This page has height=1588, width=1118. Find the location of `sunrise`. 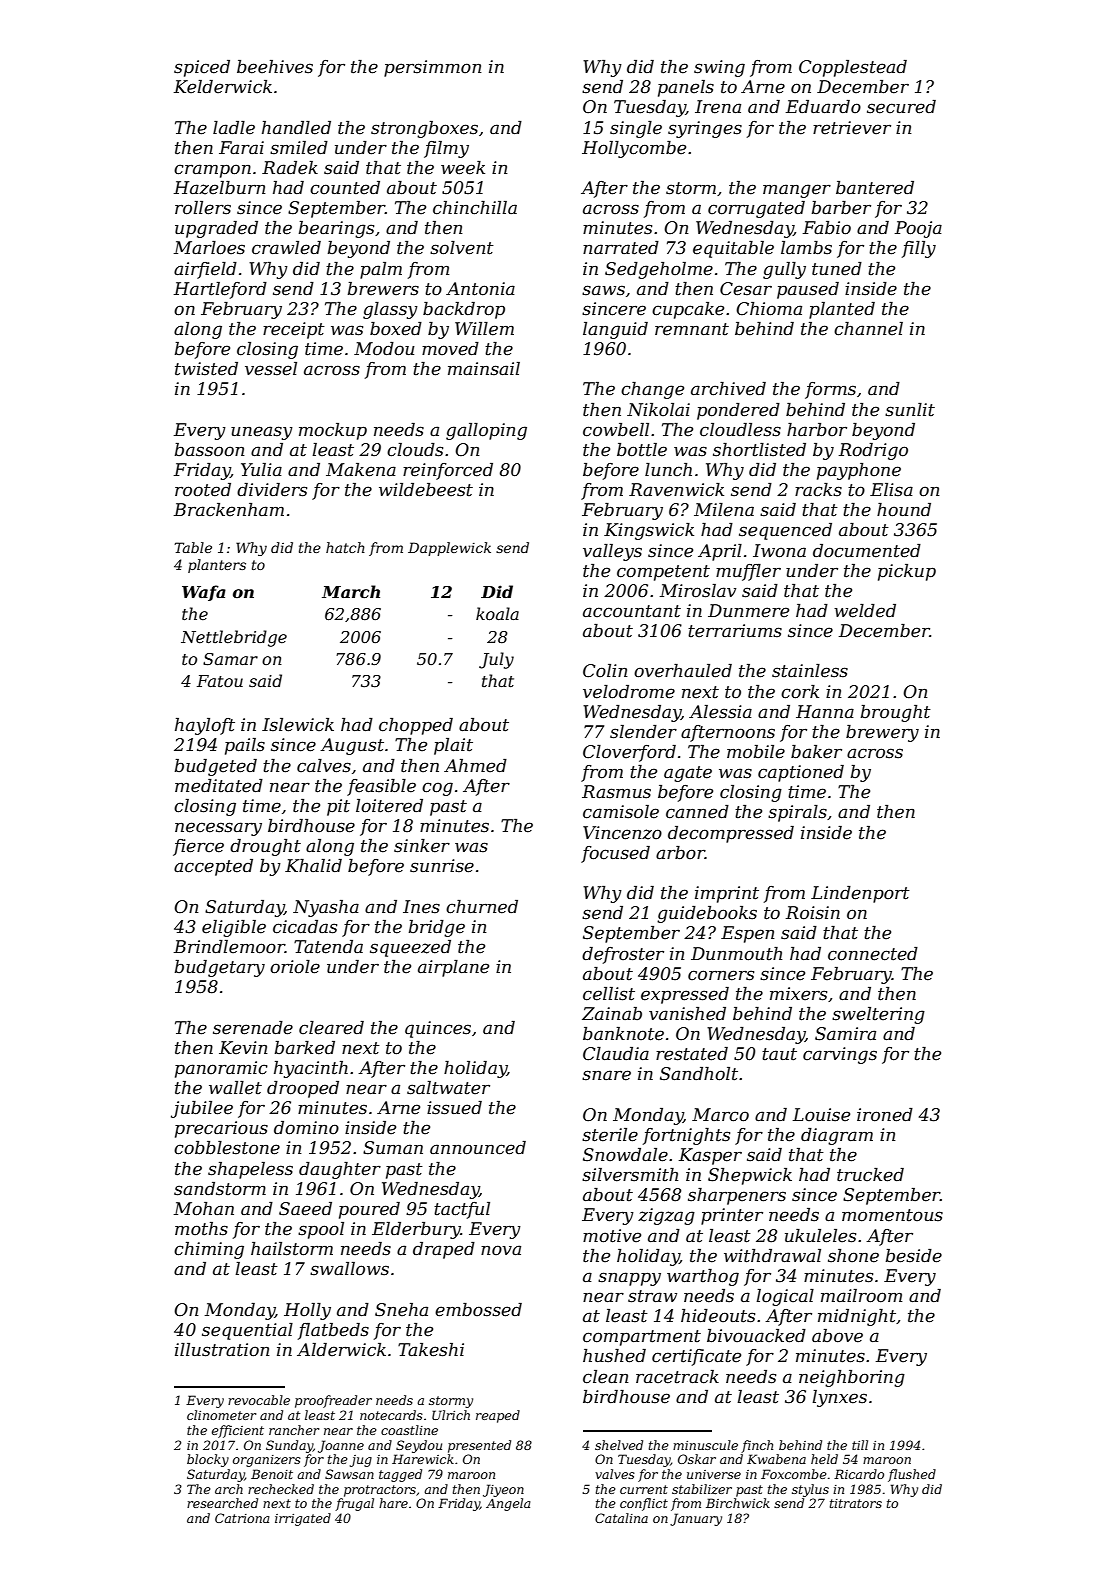

sunrise is located at coordinates (442, 866).
